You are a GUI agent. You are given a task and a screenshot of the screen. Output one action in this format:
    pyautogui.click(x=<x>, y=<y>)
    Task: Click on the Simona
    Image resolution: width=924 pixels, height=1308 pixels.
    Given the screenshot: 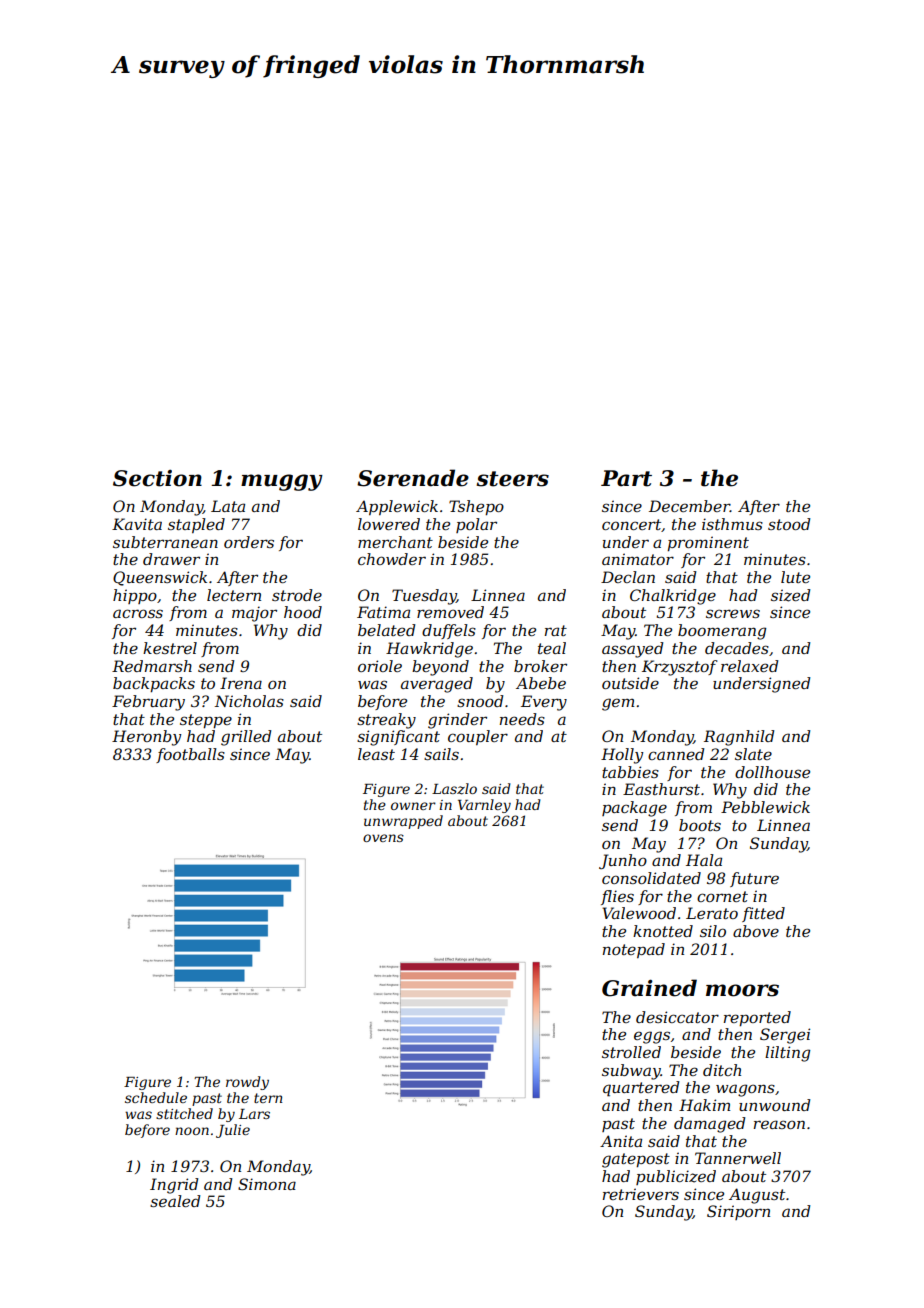 What is the action you would take?
    pyautogui.click(x=267, y=1184)
